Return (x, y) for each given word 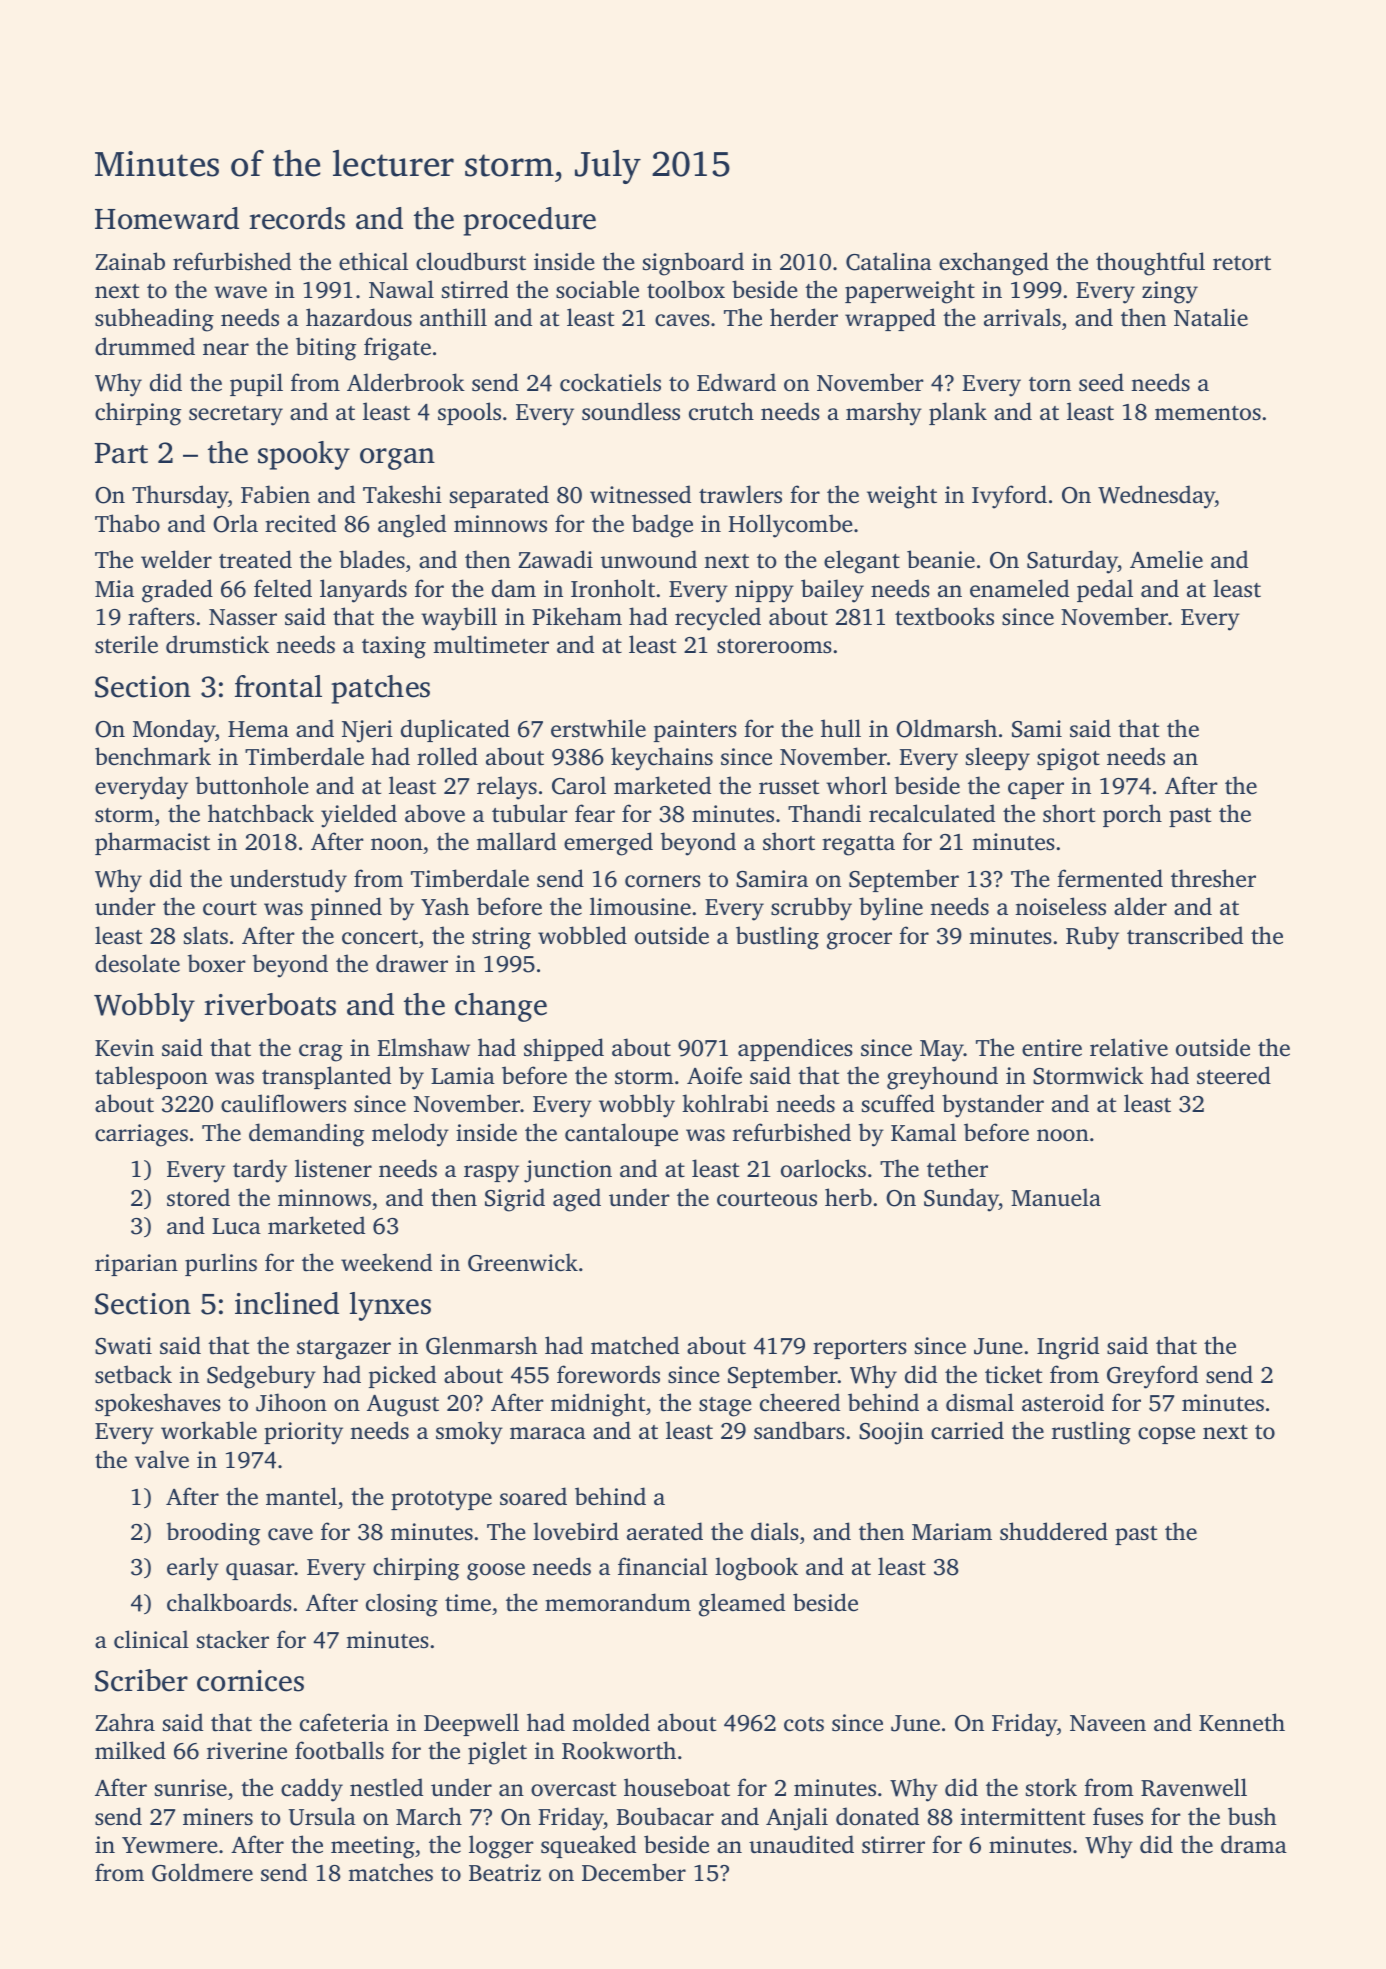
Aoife (714, 1075)
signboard (693, 264)
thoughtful (1150, 264)
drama (1254, 1844)
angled (412, 526)
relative (1129, 1047)
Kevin (124, 1048)
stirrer (893, 1845)
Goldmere (202, 1872)
